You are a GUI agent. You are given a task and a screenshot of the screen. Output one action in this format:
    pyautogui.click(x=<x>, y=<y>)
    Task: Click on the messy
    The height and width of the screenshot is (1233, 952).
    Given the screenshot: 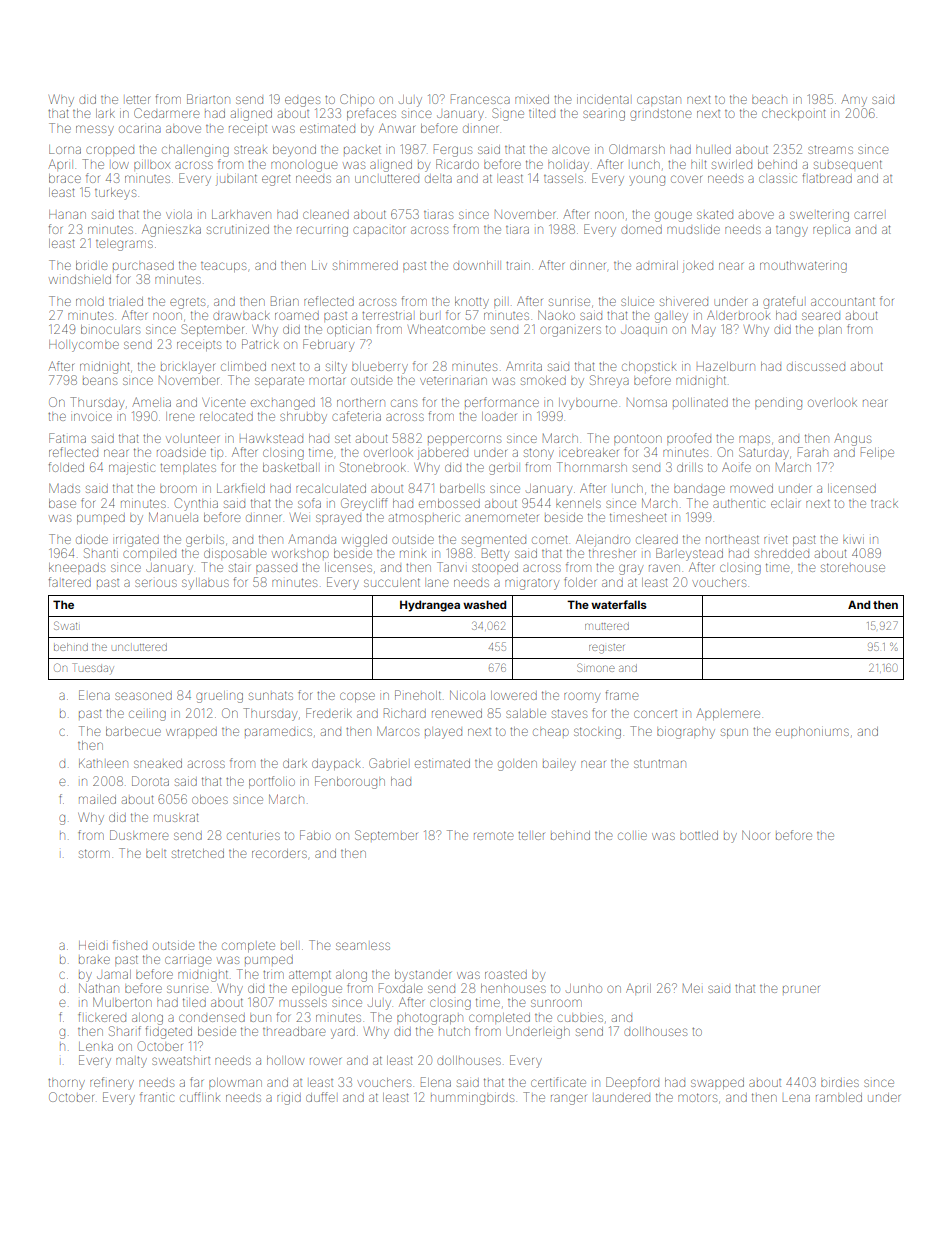 What is the action you would take?
    pyautogui.click(x=95, y=130)
